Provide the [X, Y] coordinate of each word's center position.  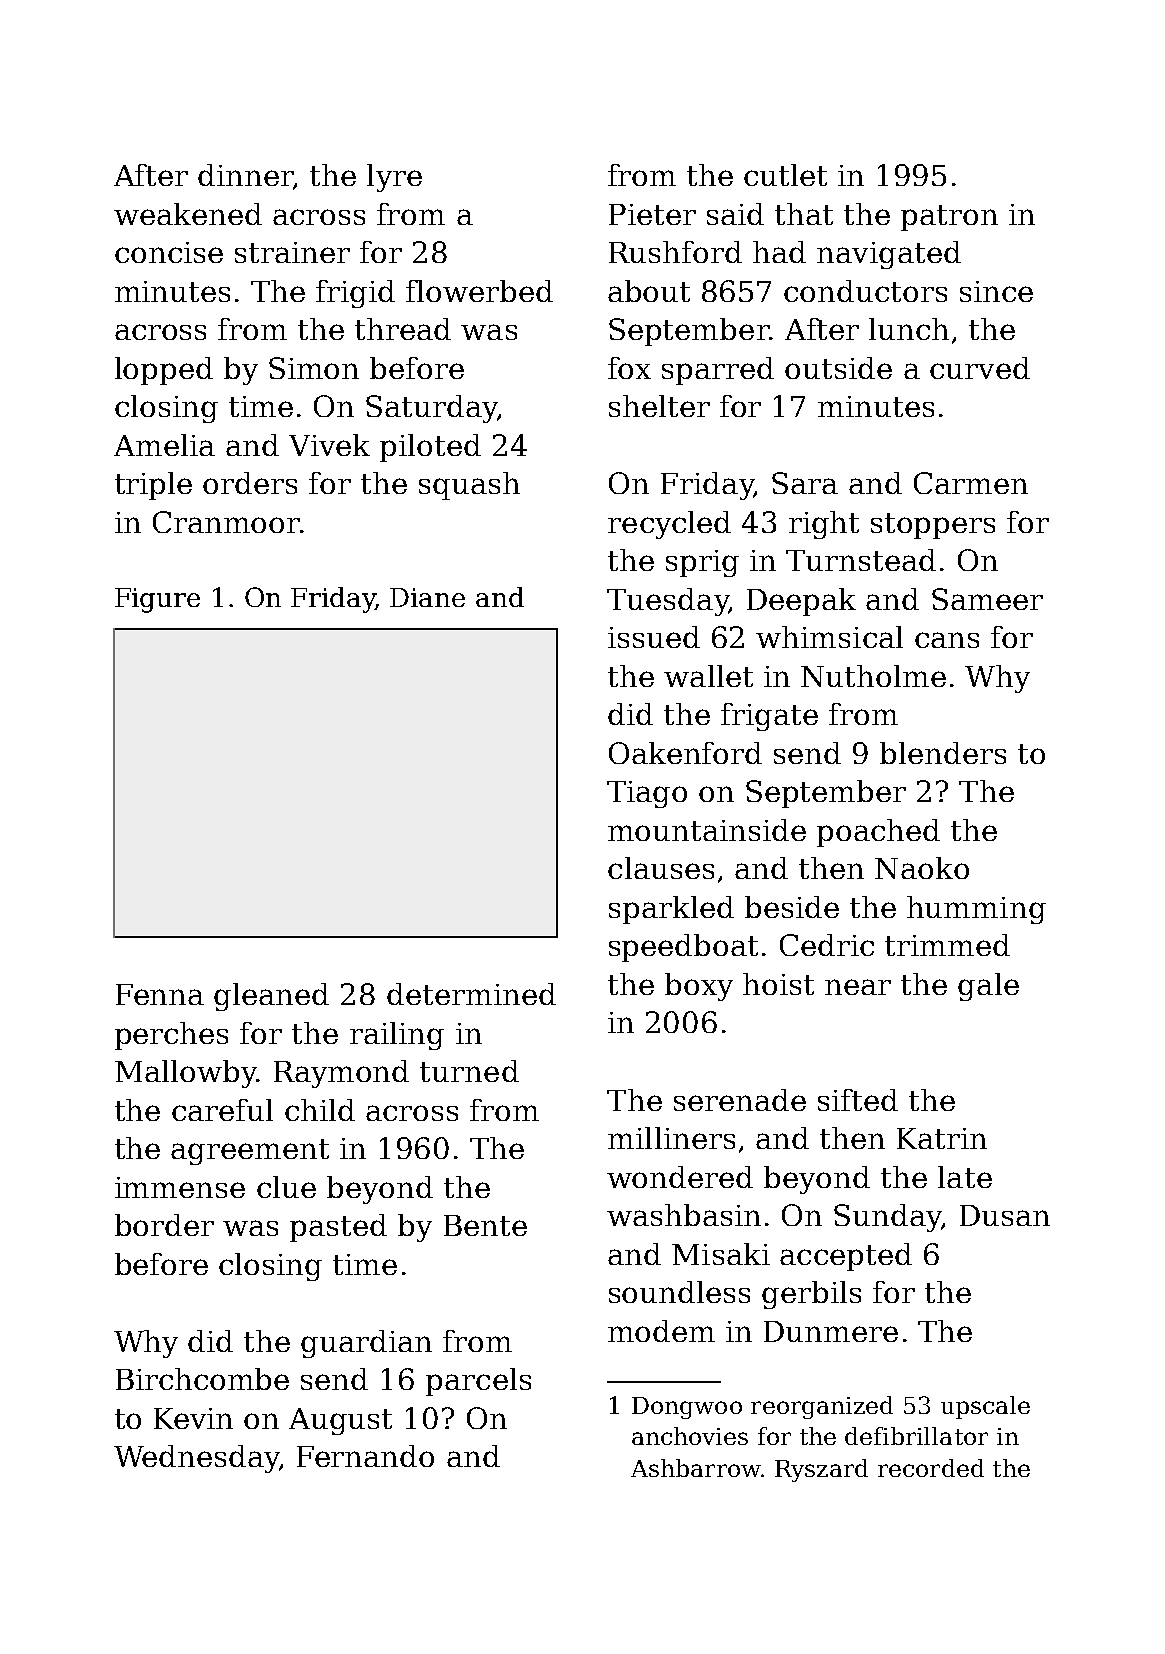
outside [838, 368]
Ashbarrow [696, 1468]
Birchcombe [202, 1379]
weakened [188, 214]
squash [469, 486]
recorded [931, 1468]
